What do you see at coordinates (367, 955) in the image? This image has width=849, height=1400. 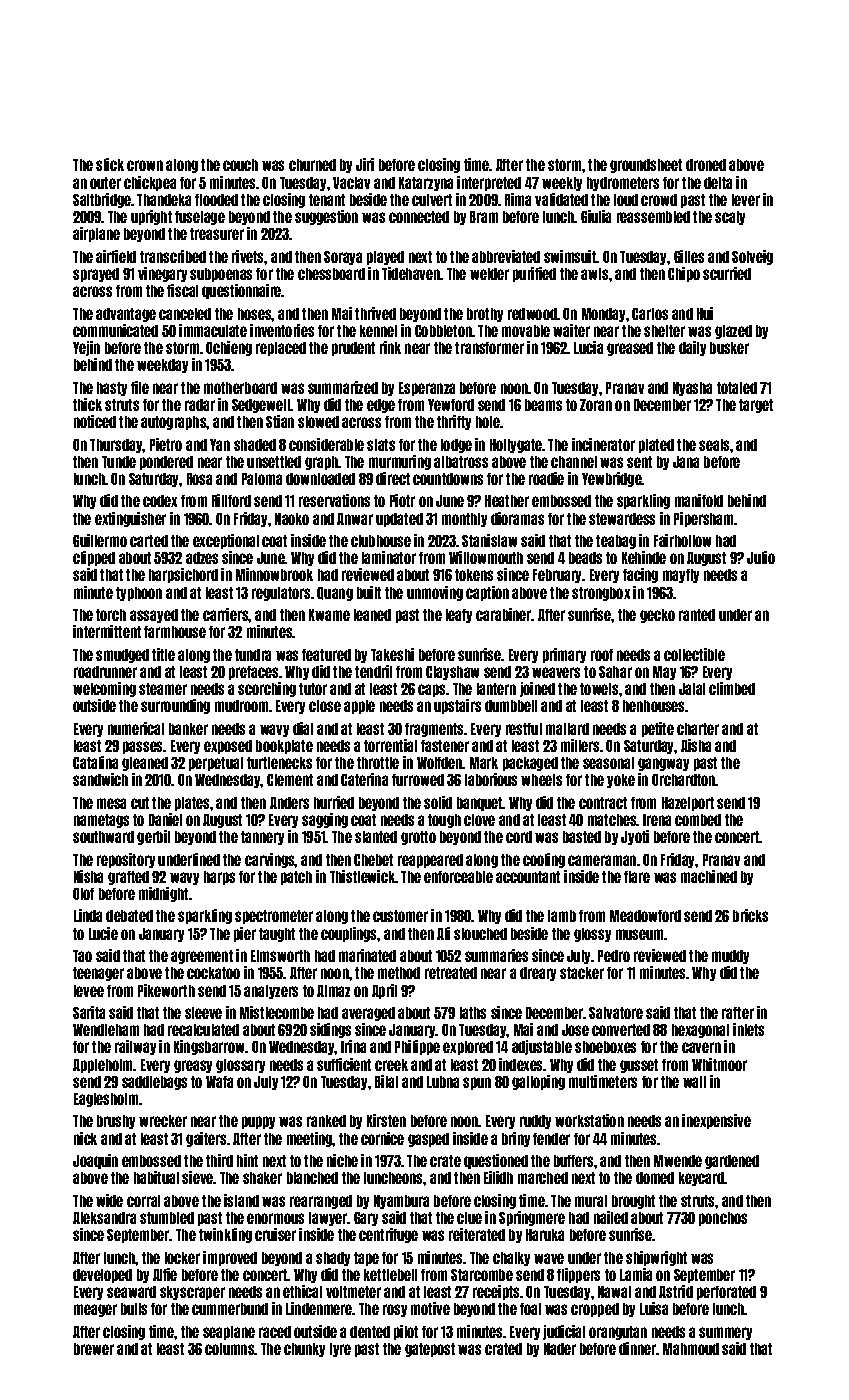 I see `marinated` at bounding box center [367, 955].
